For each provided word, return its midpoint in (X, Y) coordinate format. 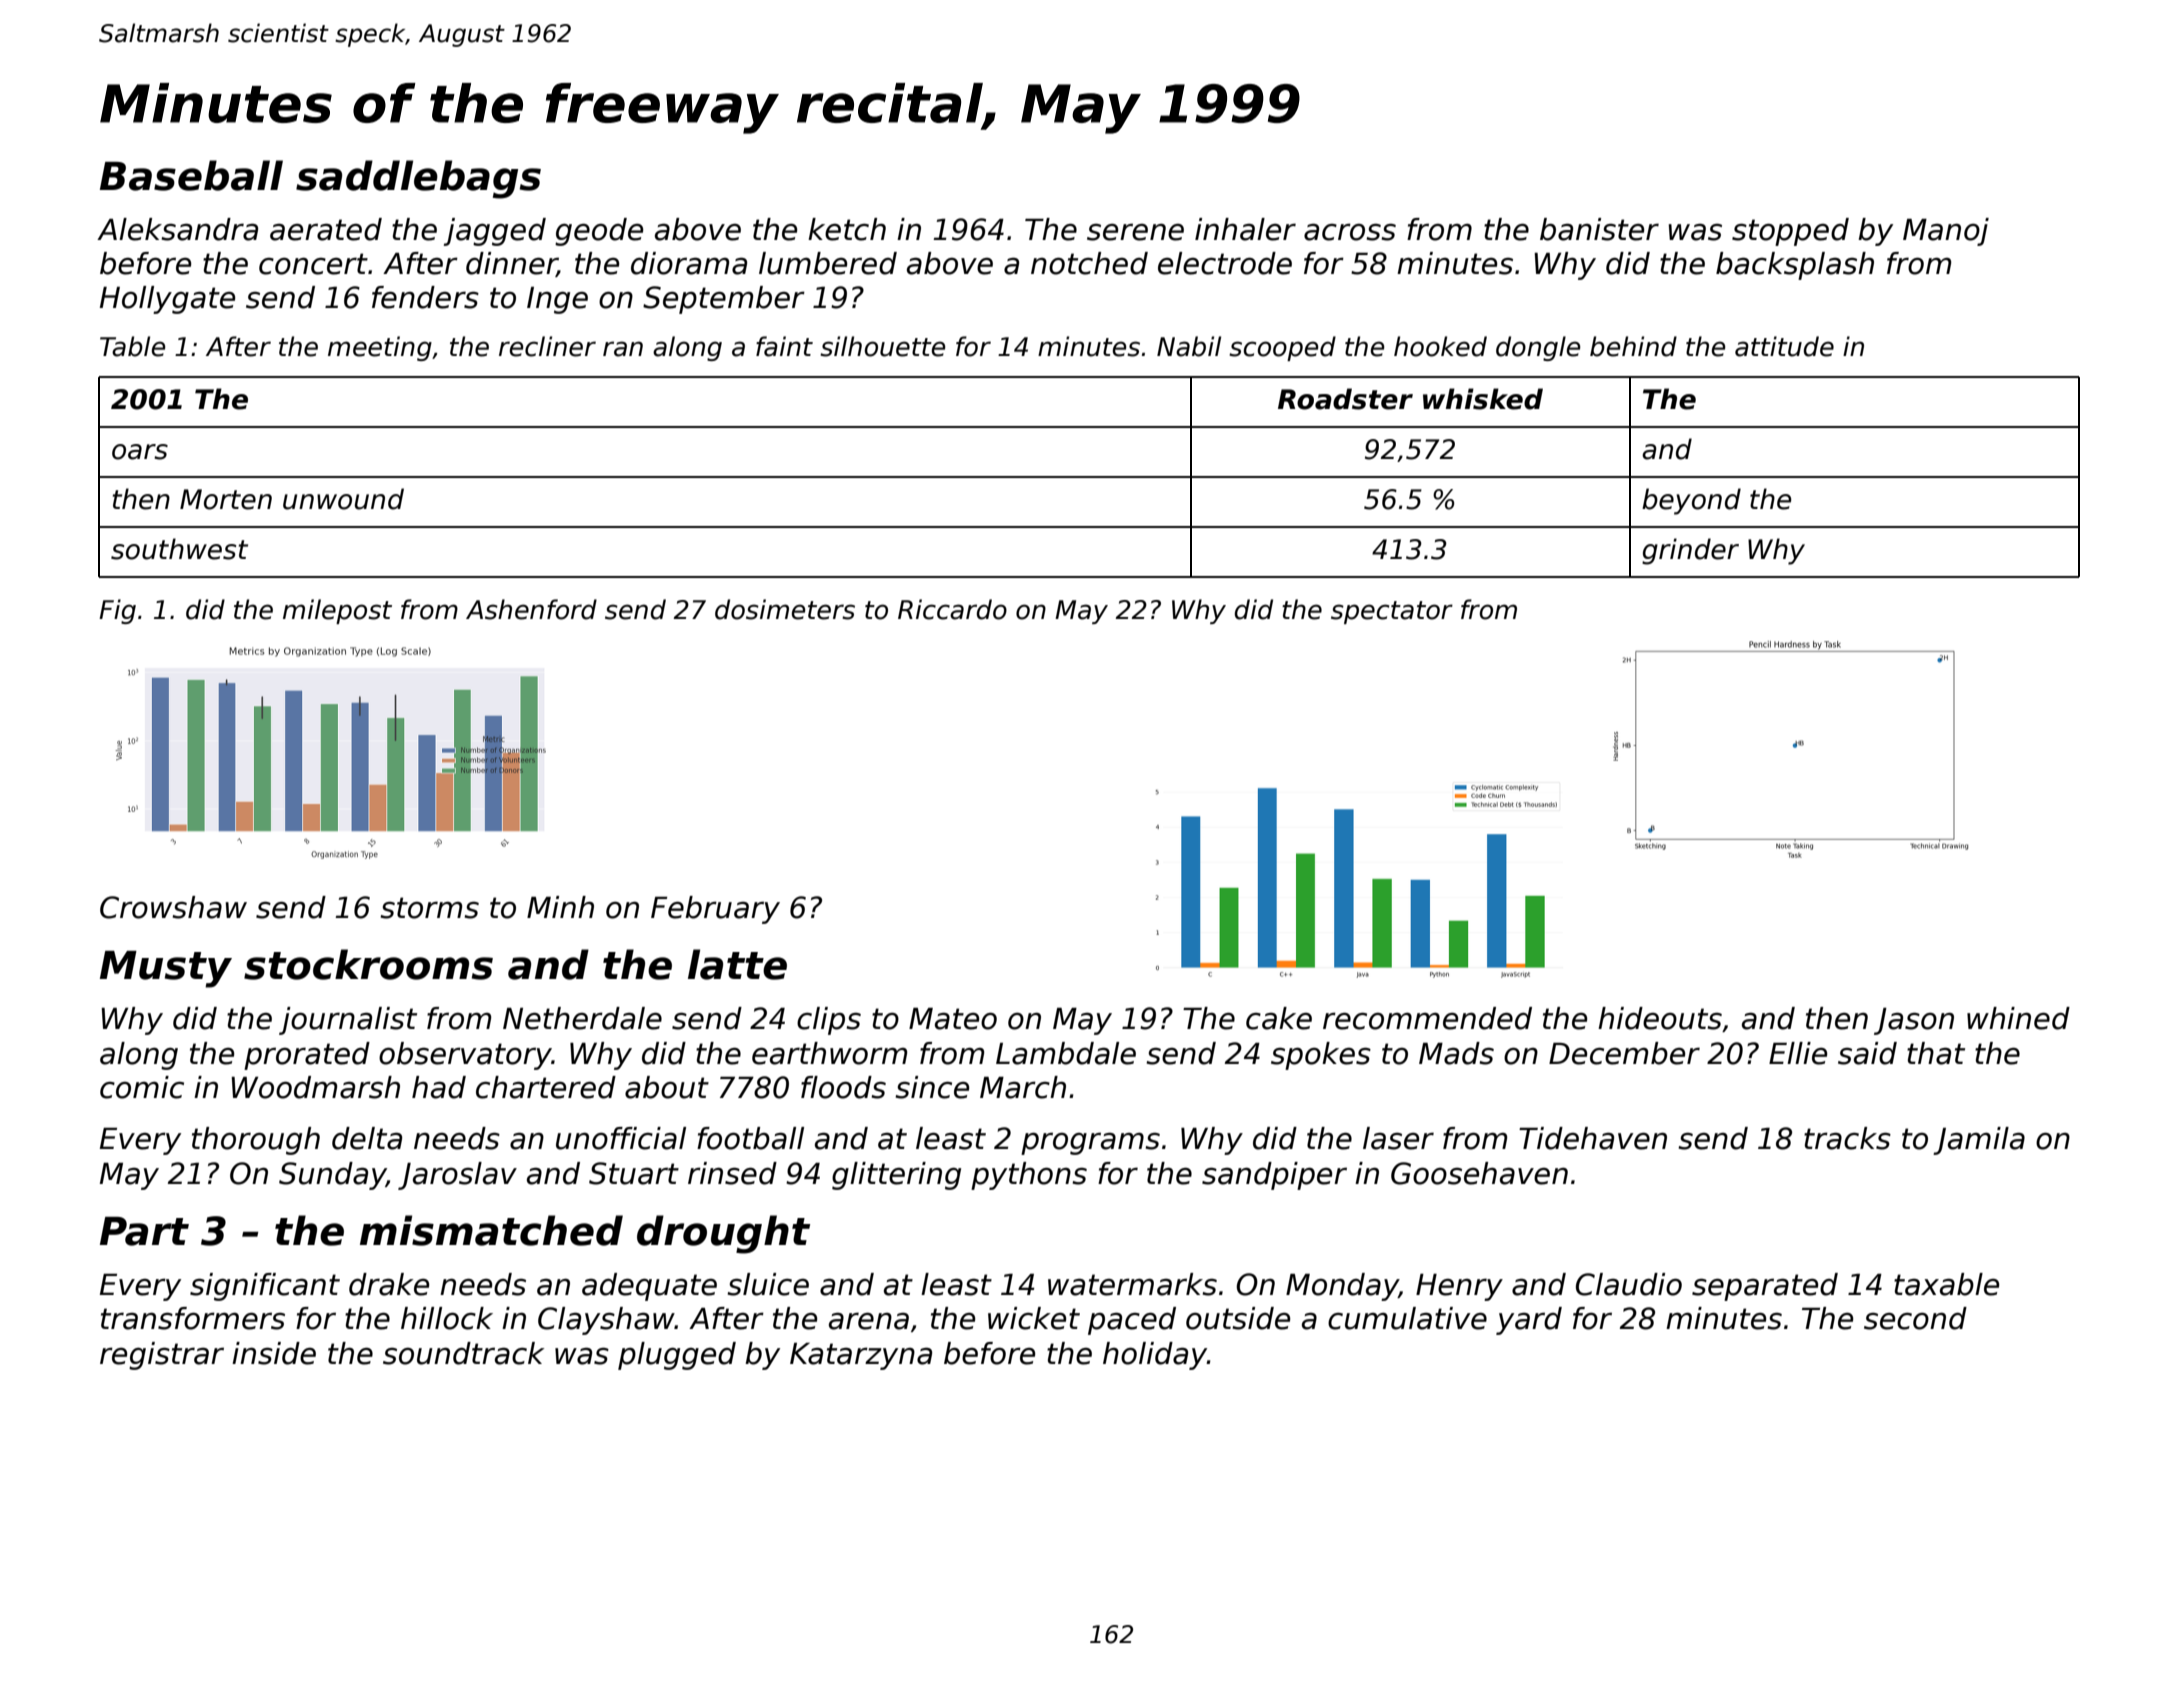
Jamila (1979, 1141)
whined (2018, 1018)
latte (737, 964)
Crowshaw (173, 907)
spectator (1392, 612)
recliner (547, 346)
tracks (1847, 1138)
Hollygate (167, 300)
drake (389, 1284)
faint (784, 346)
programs (1090, 1143)
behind (1633, 346)
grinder (1690, 551)
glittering (896, 1176)
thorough (256, 1141)
